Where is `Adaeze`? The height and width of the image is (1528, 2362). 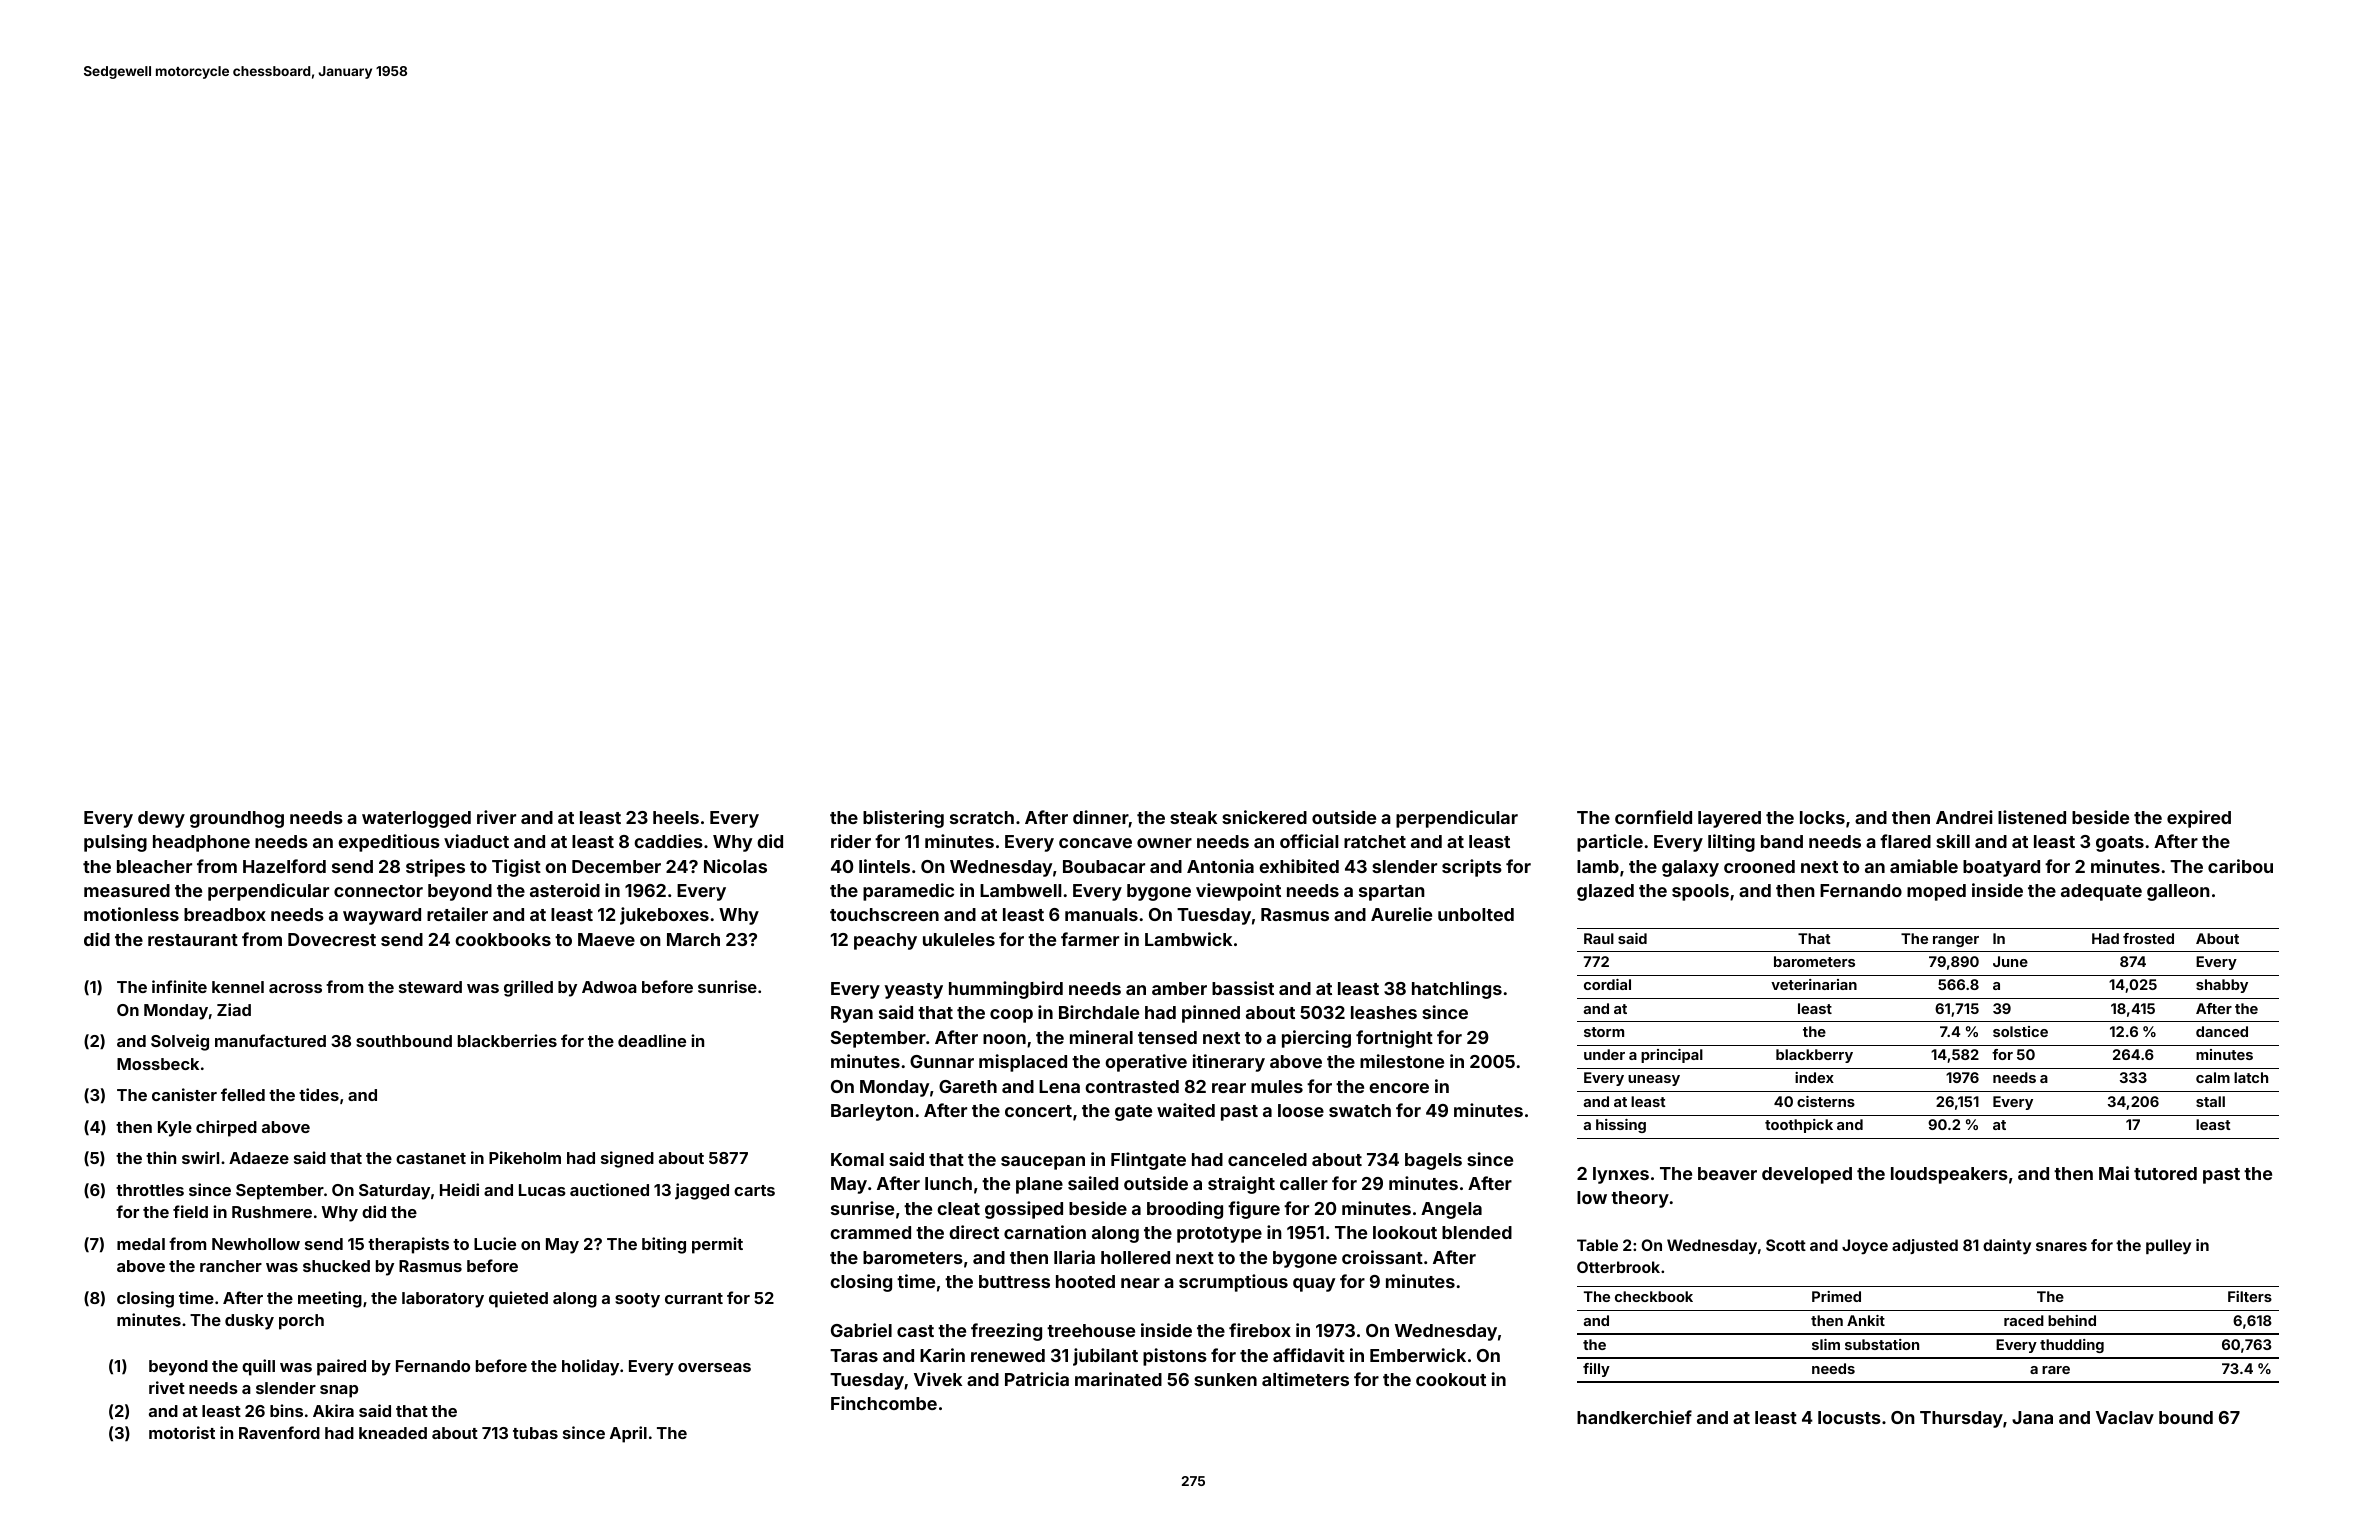
Adaeze is located at coordinates (259, 1158).
